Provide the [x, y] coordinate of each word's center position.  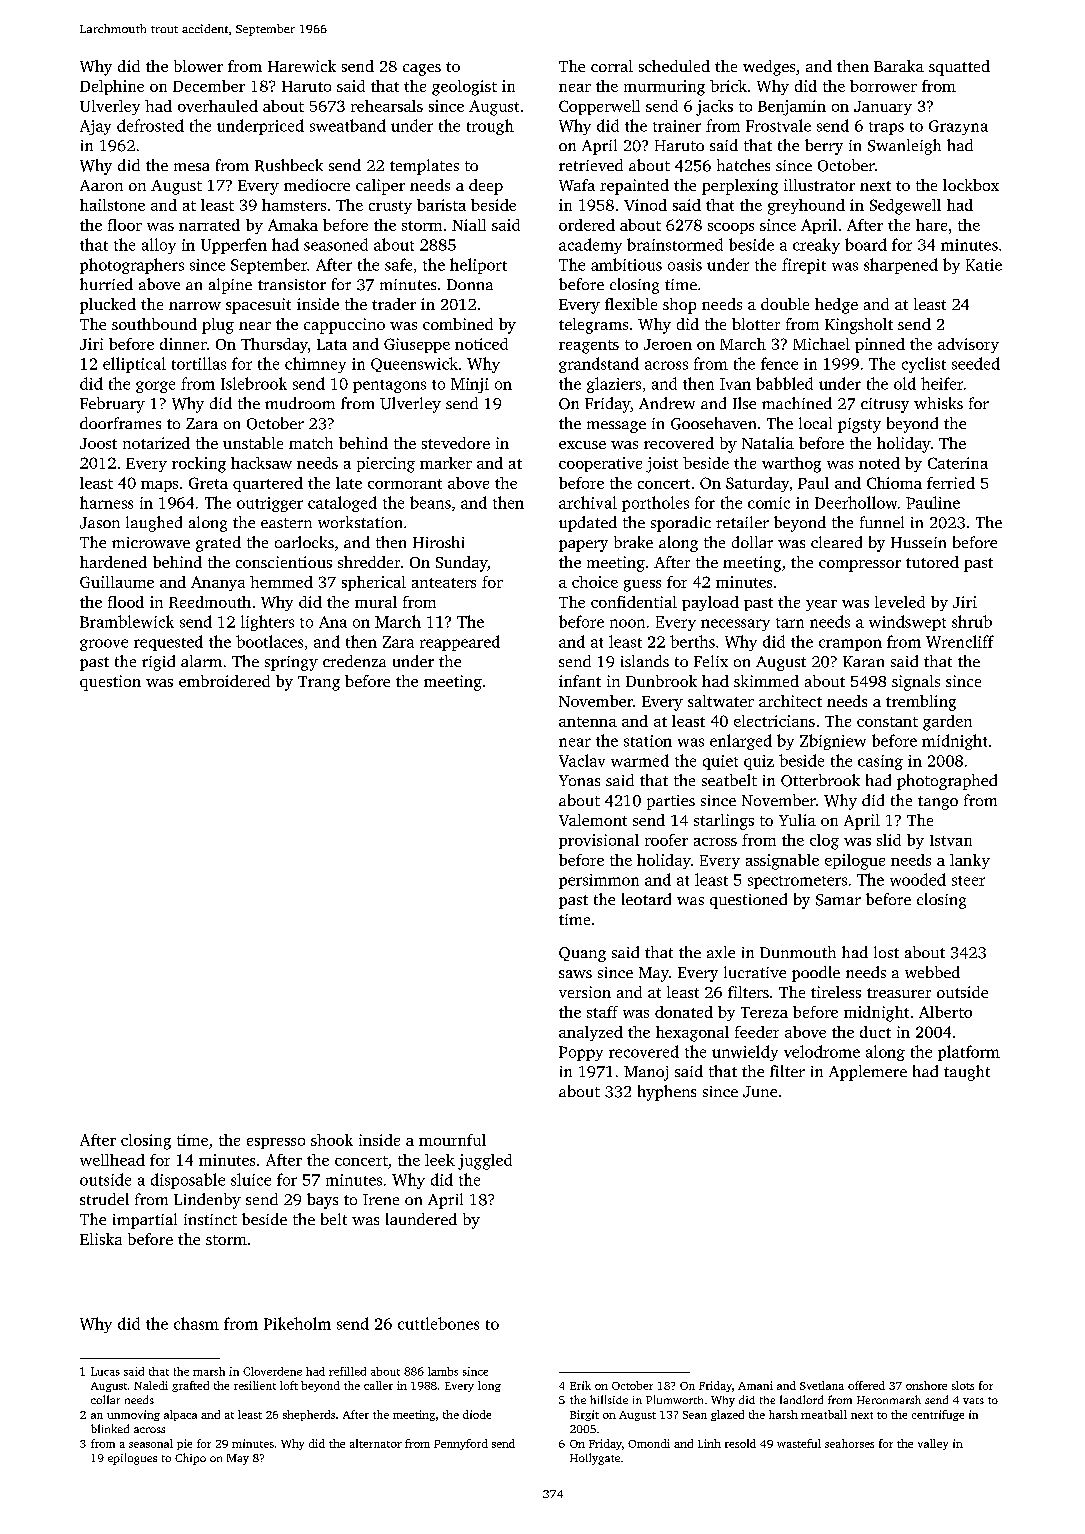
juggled [485, 1162]
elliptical [134, 365]
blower [198, 66]
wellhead [112, 1160]
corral [612, 66]
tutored [932, 562]
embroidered [224, 681]
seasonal [151, 1443]
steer [968, 881]
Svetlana [822, 1385]
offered [866, 1385]
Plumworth [674, 1399]
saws [575, 974]
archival [588, 502]
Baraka [899, 66]
